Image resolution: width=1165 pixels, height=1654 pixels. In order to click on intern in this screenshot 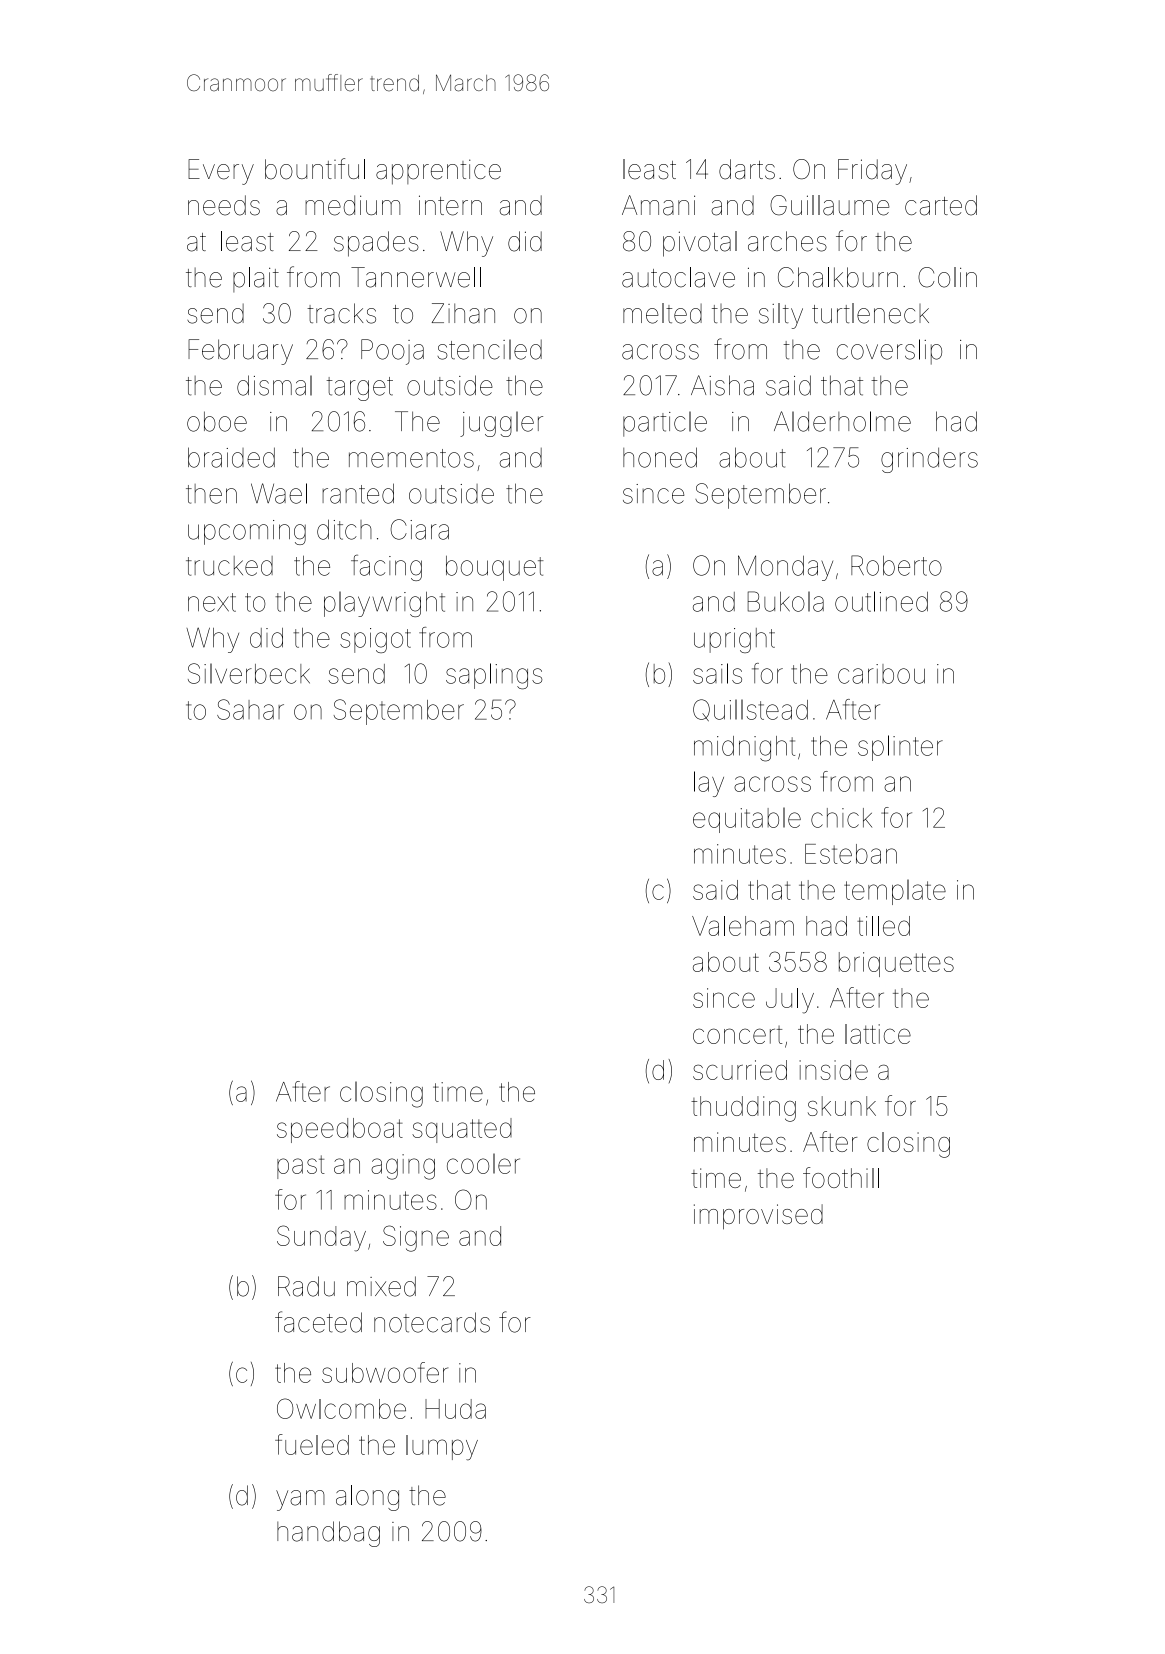, I will do `click(450, 205)`.
